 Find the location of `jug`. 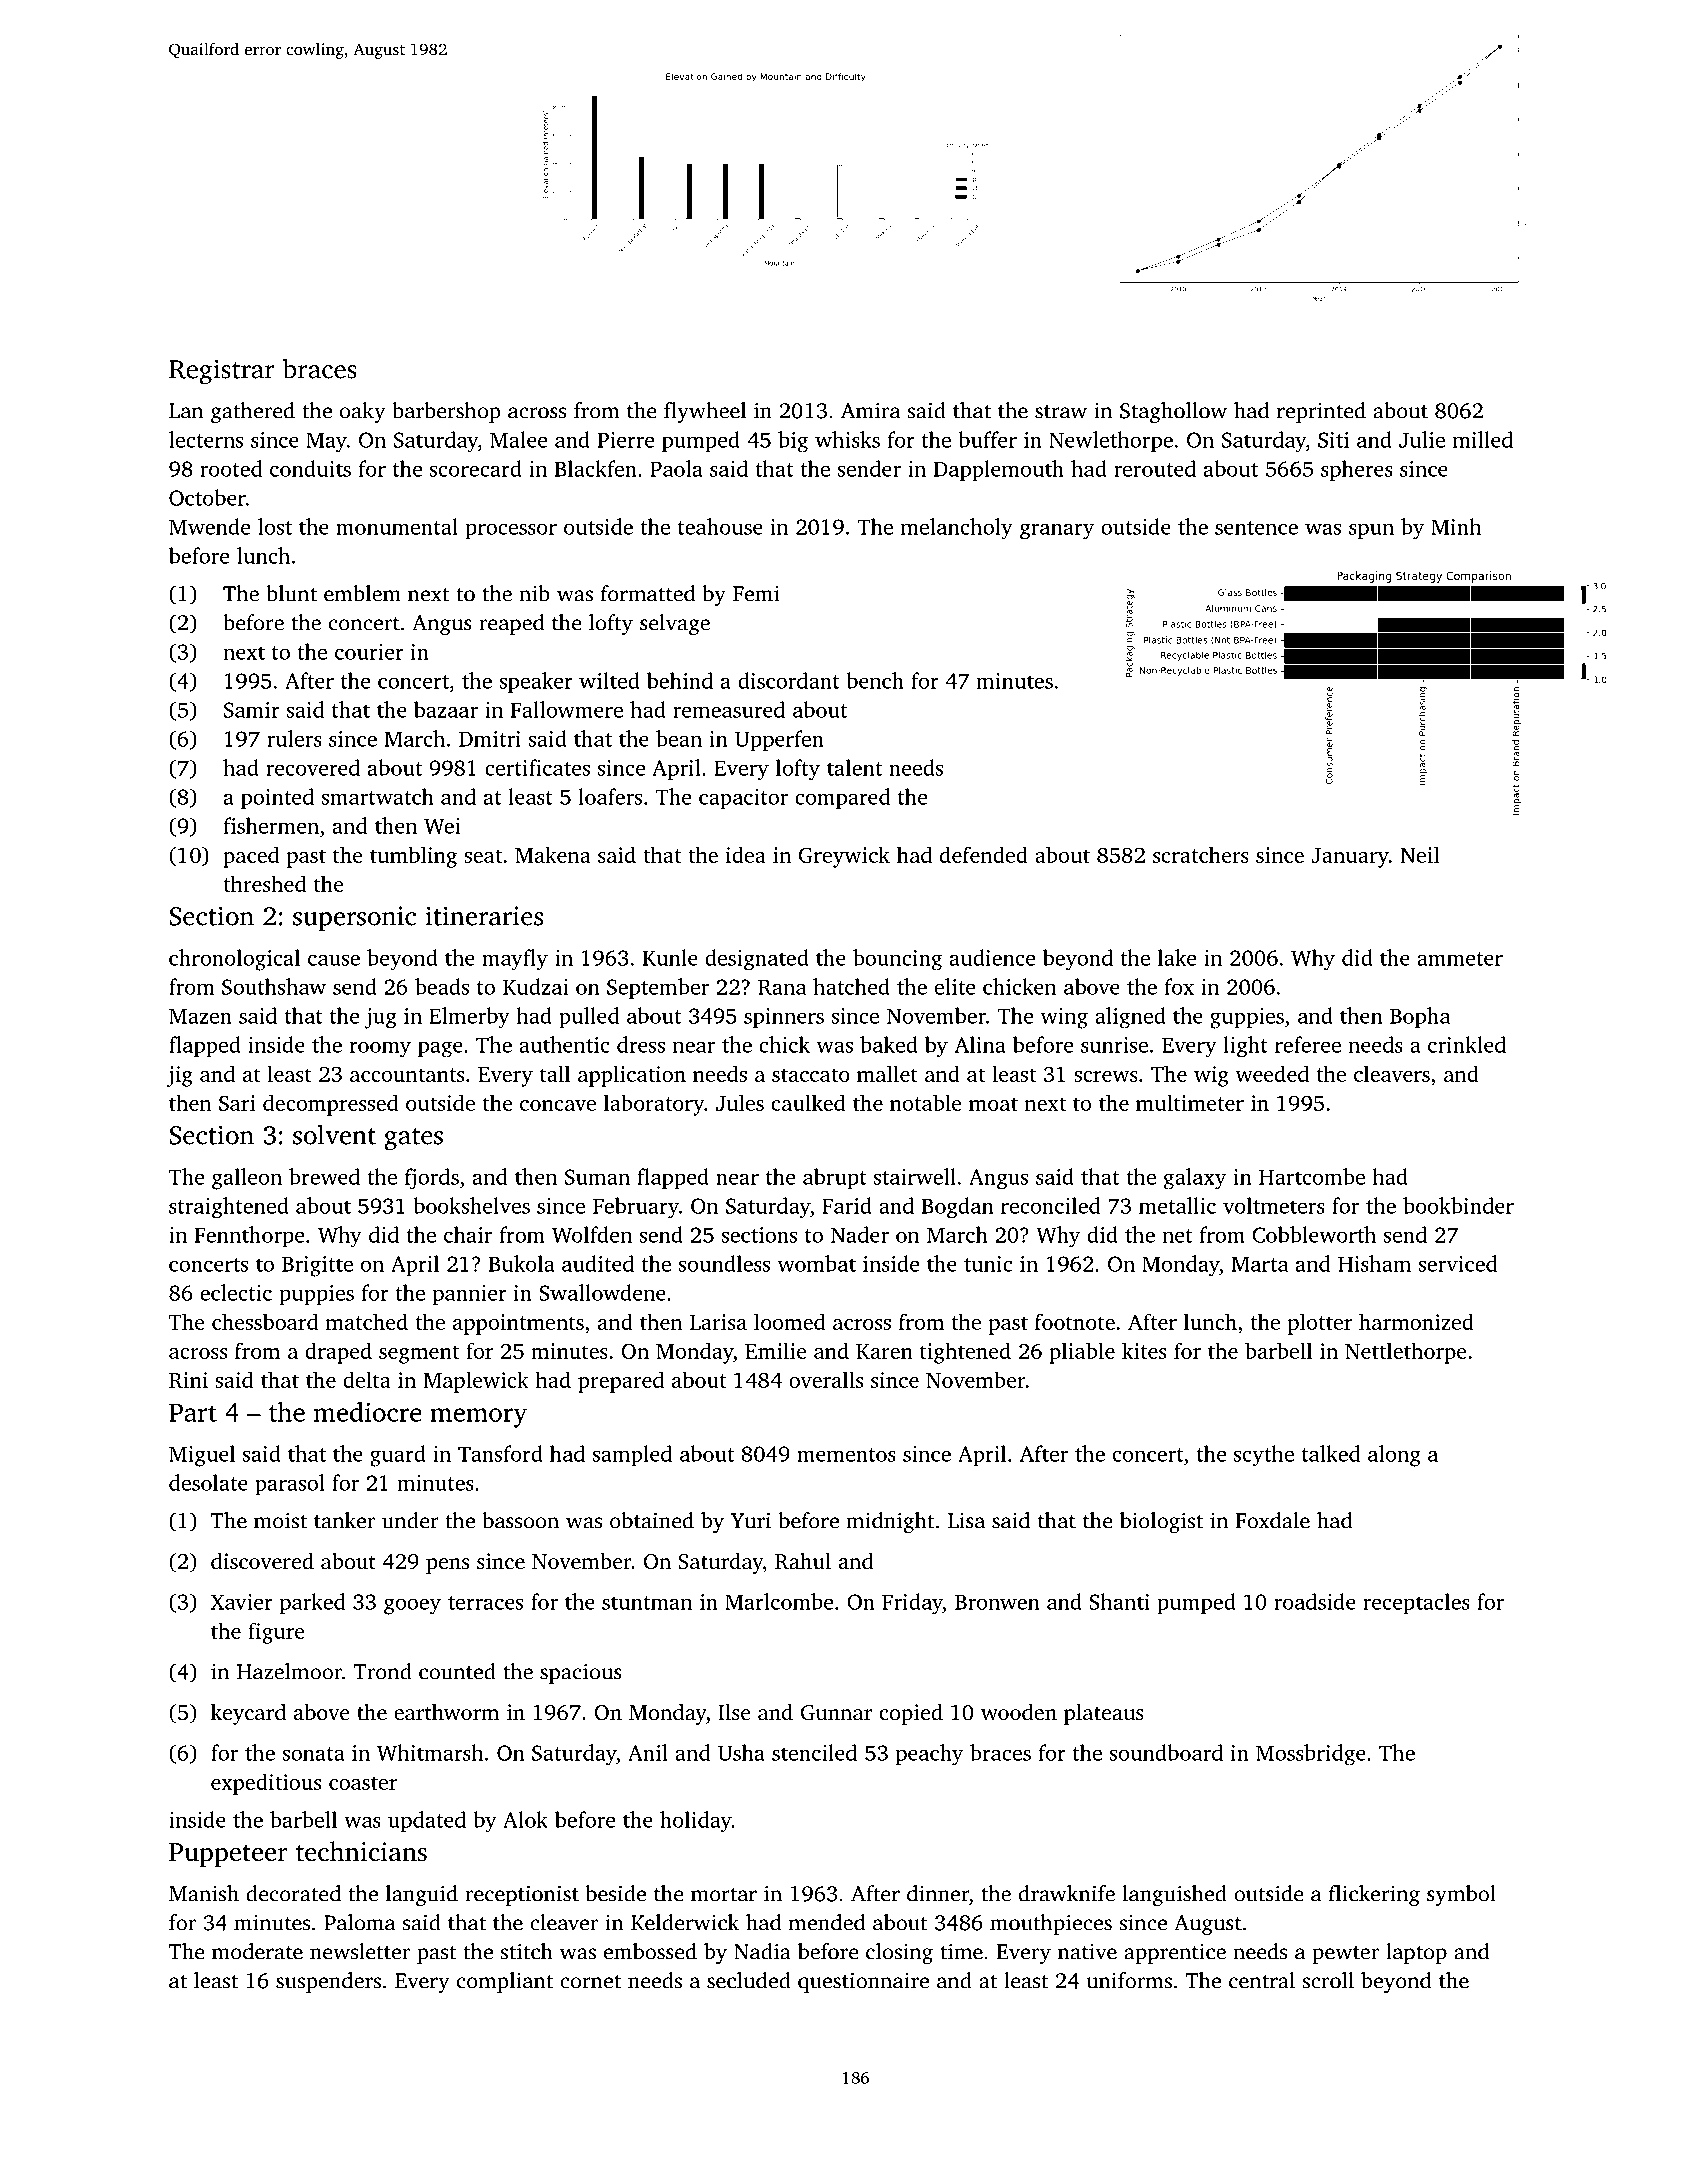

jug is located at coordinates (381, 1018).
